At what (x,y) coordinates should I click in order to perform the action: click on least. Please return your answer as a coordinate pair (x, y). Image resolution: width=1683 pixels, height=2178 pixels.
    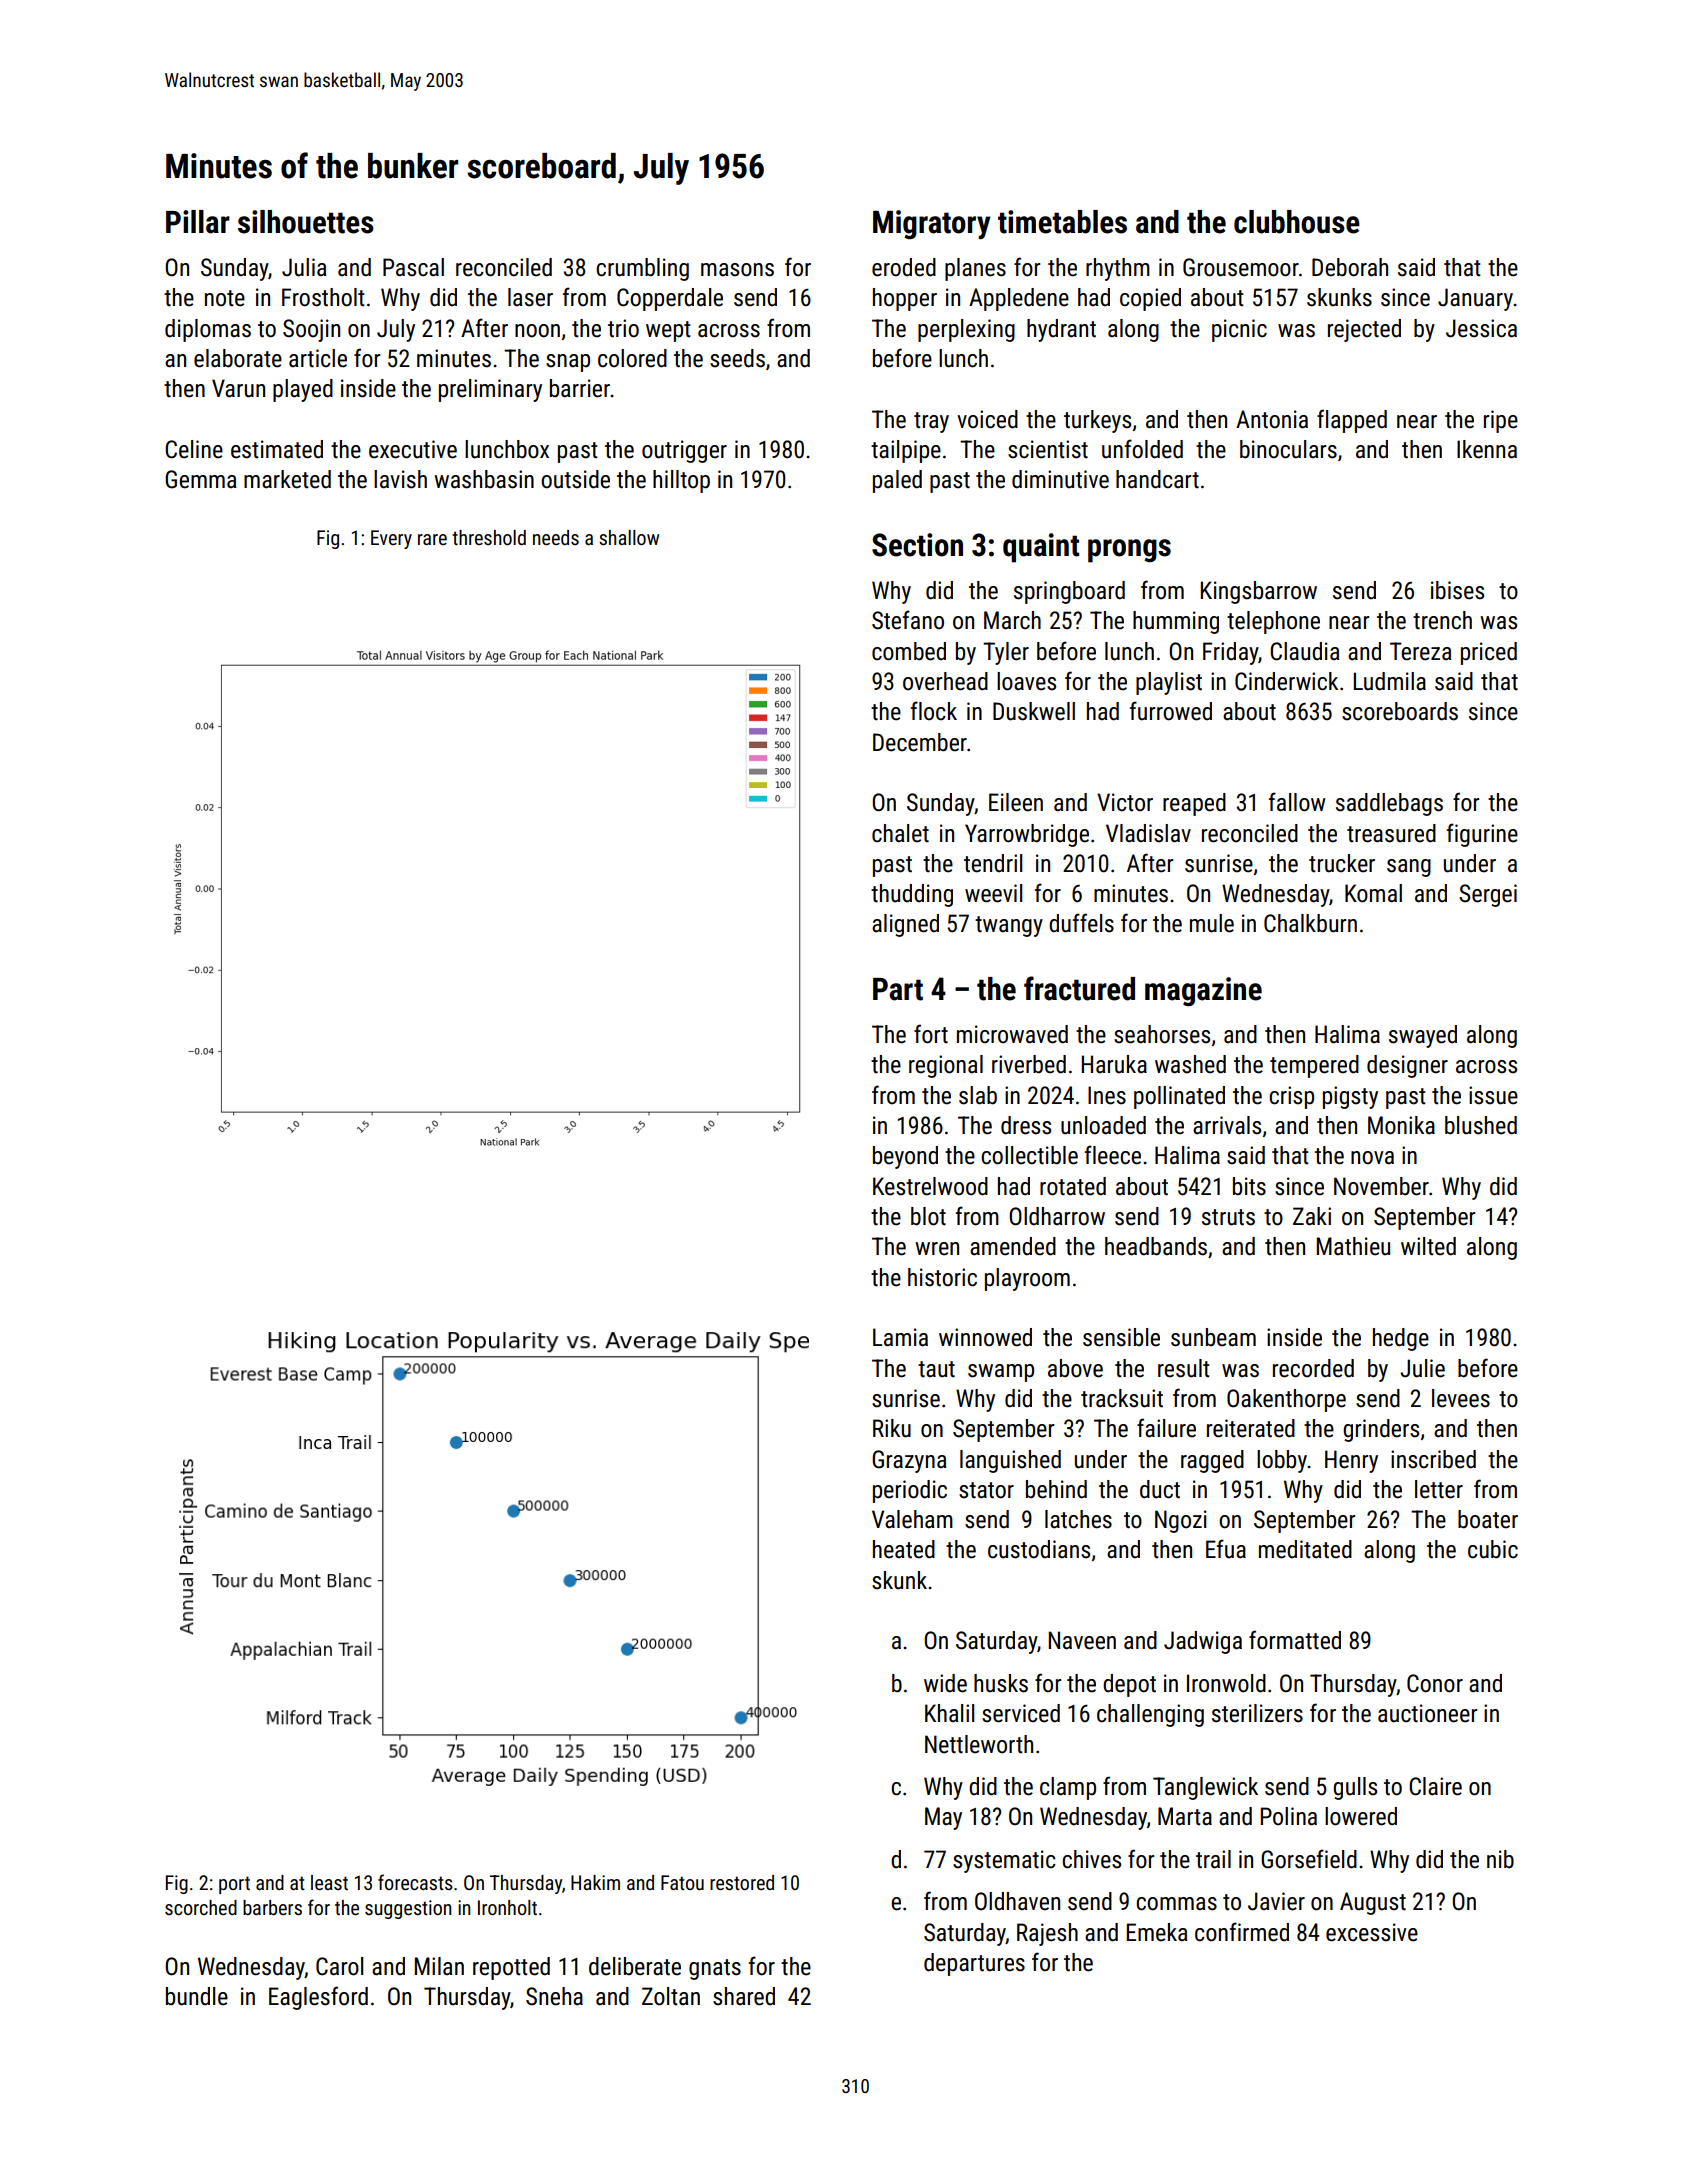
    Looking at the image, I should click on (329, 1882).
